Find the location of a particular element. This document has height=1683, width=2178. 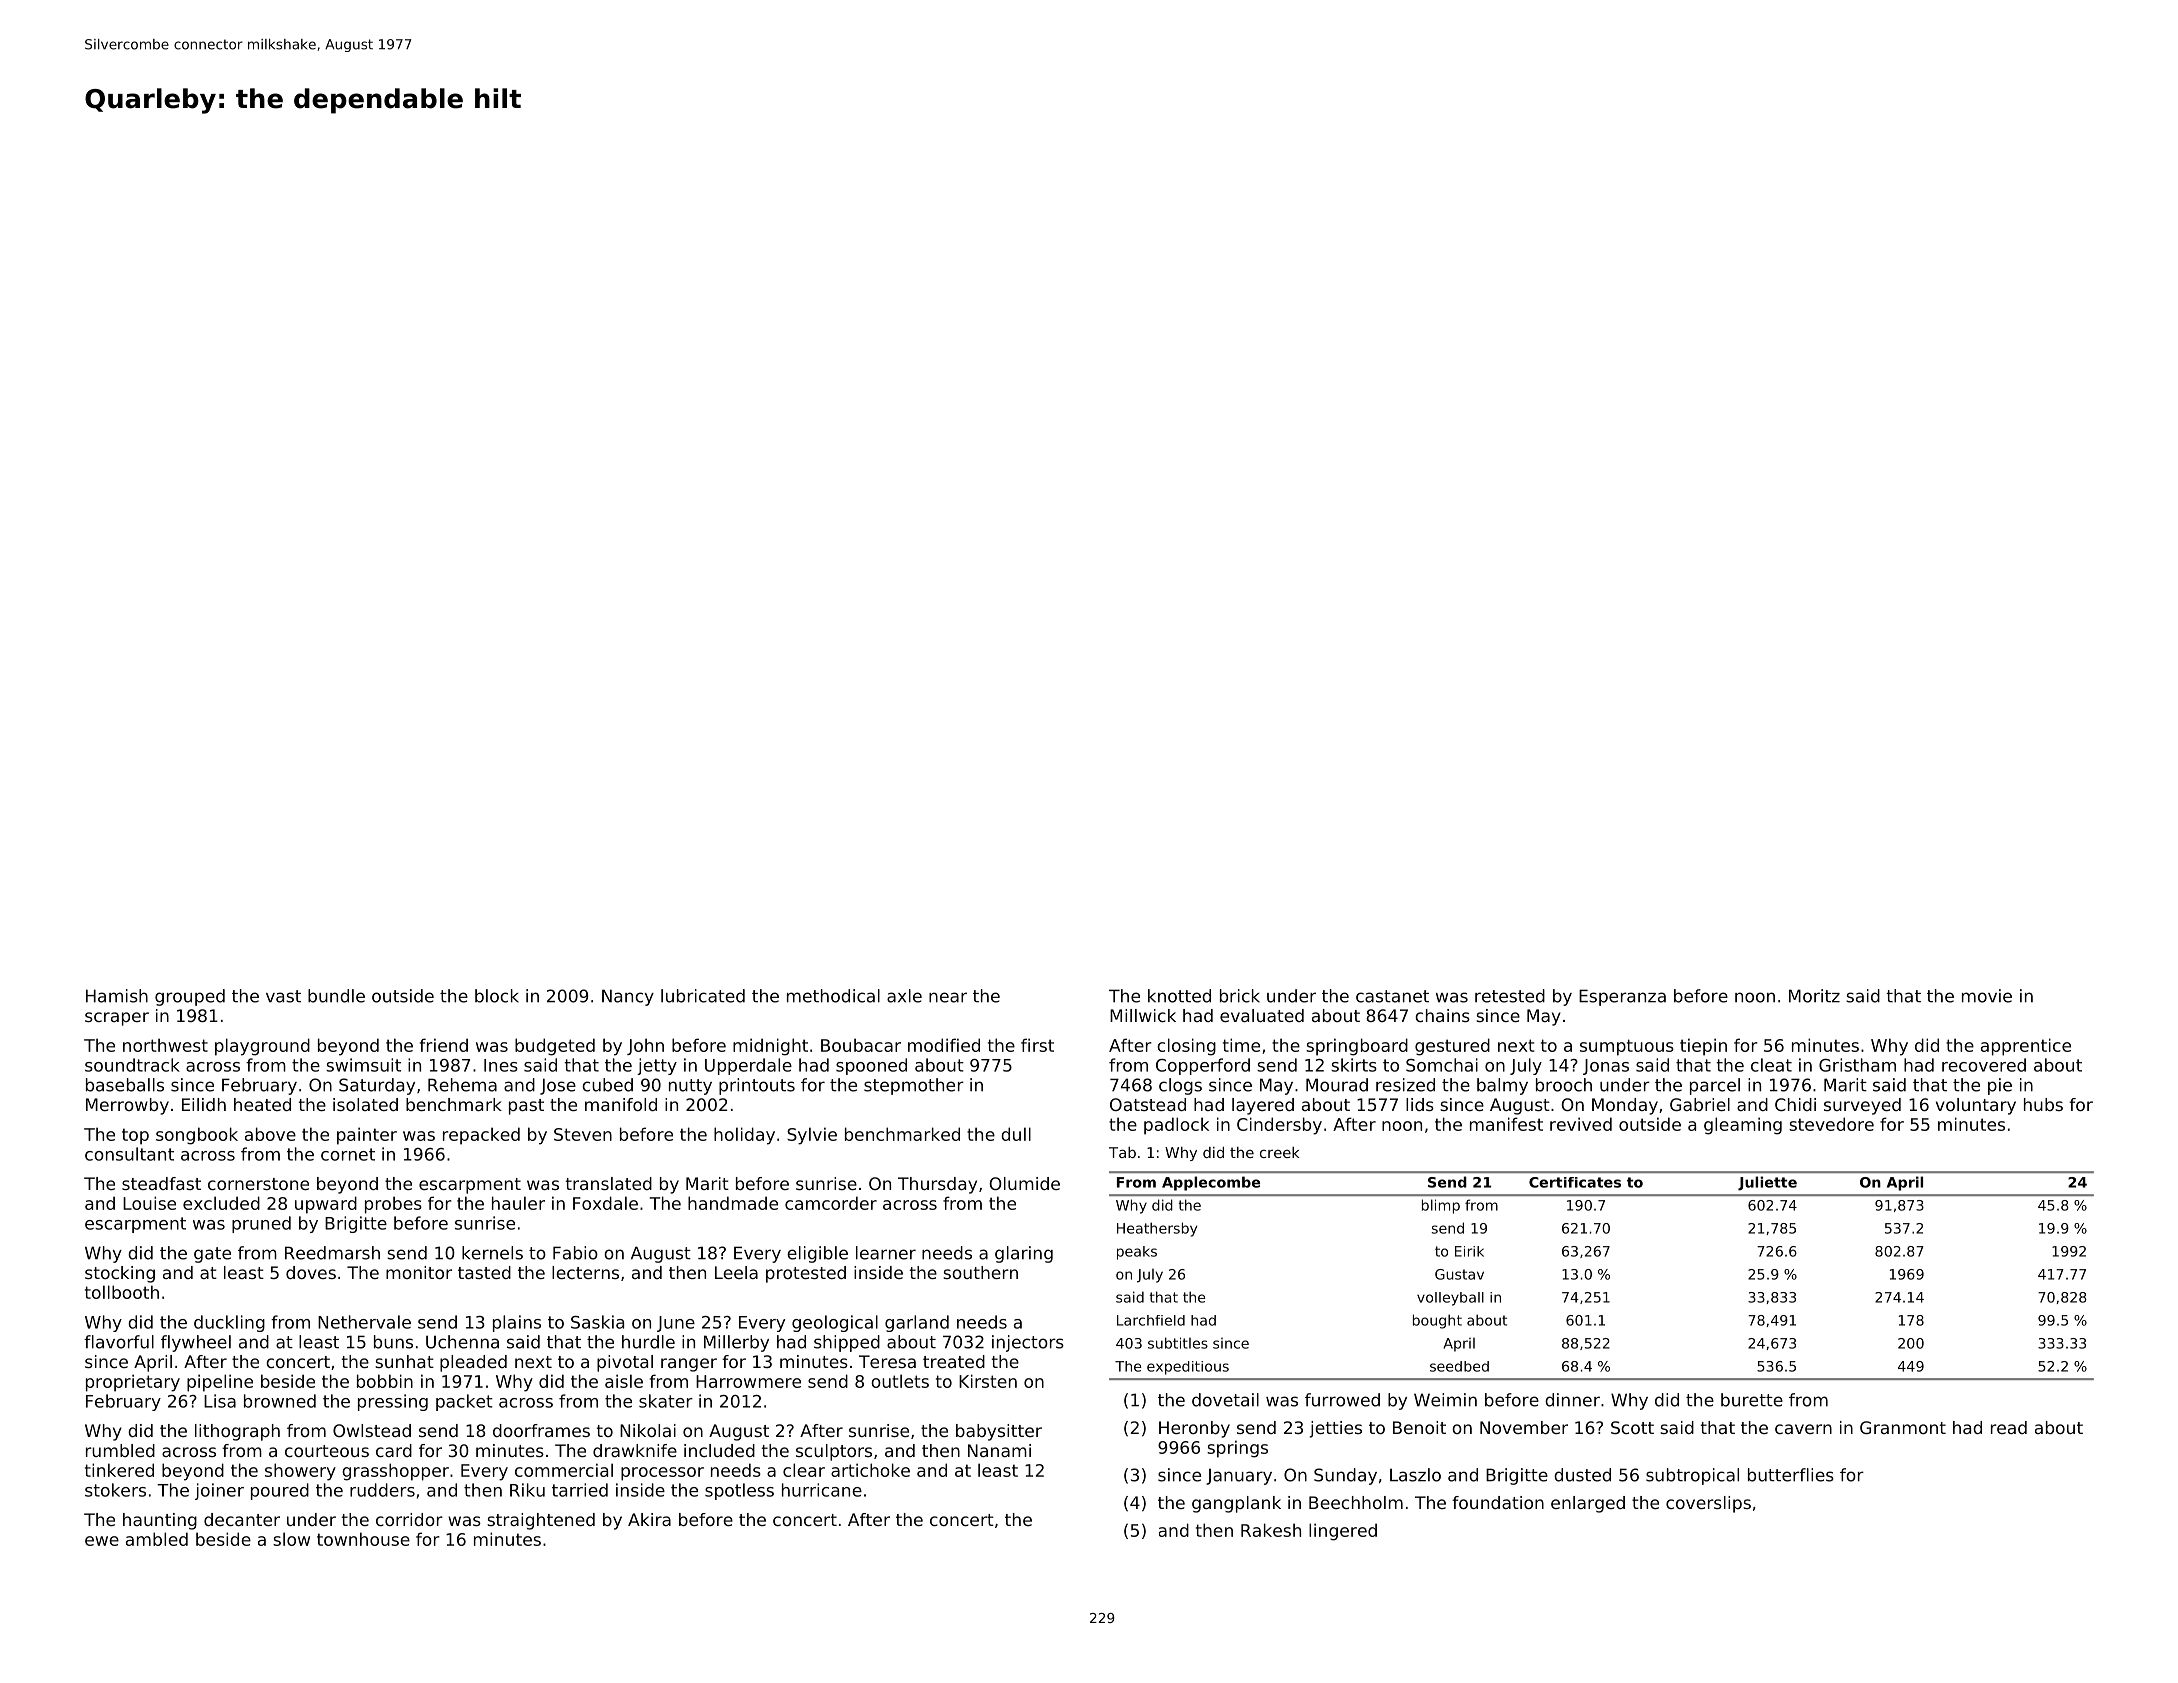

brick is located at coordinates (1240, 996).
